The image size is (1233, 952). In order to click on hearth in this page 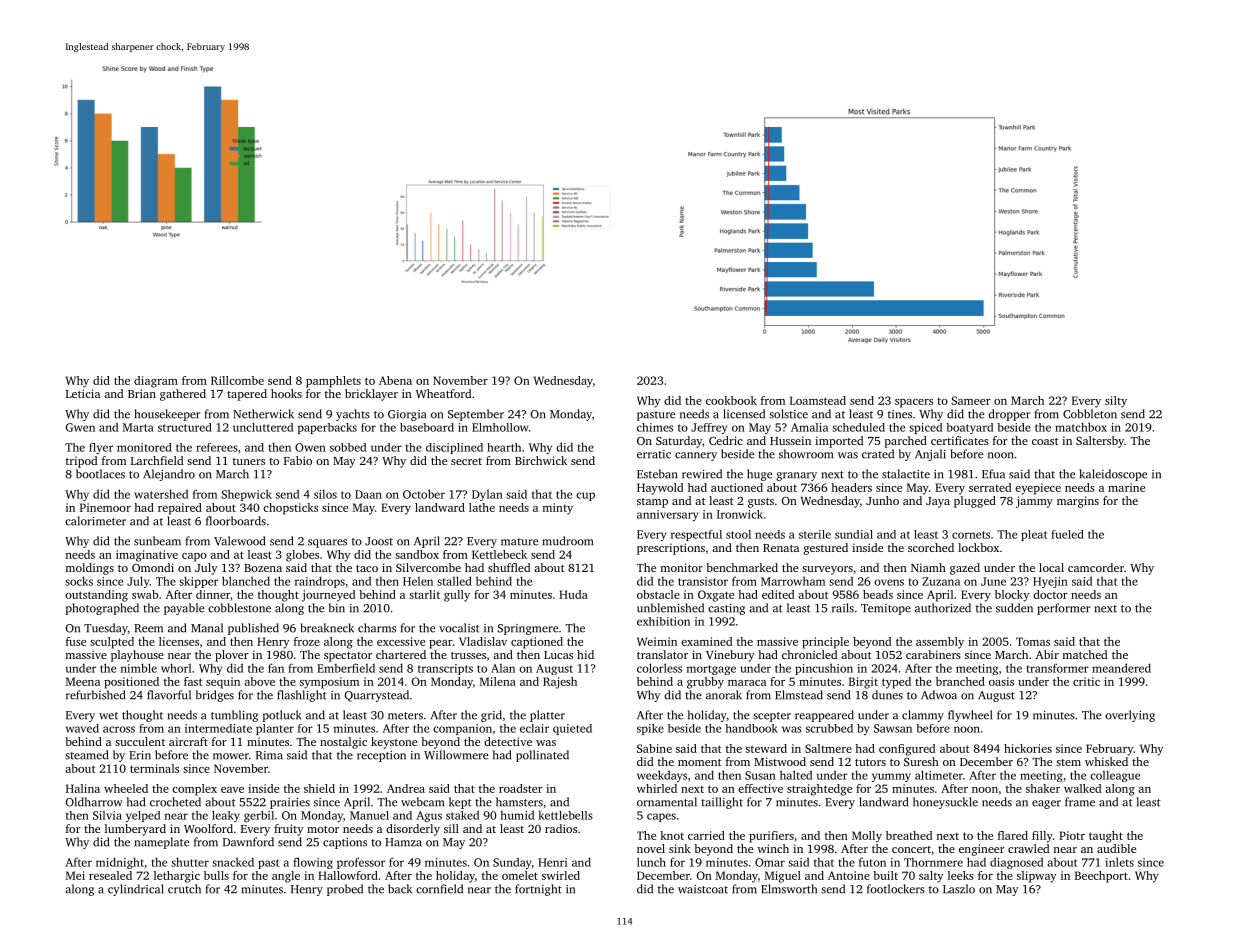, I will do `click(504, 447)`.
